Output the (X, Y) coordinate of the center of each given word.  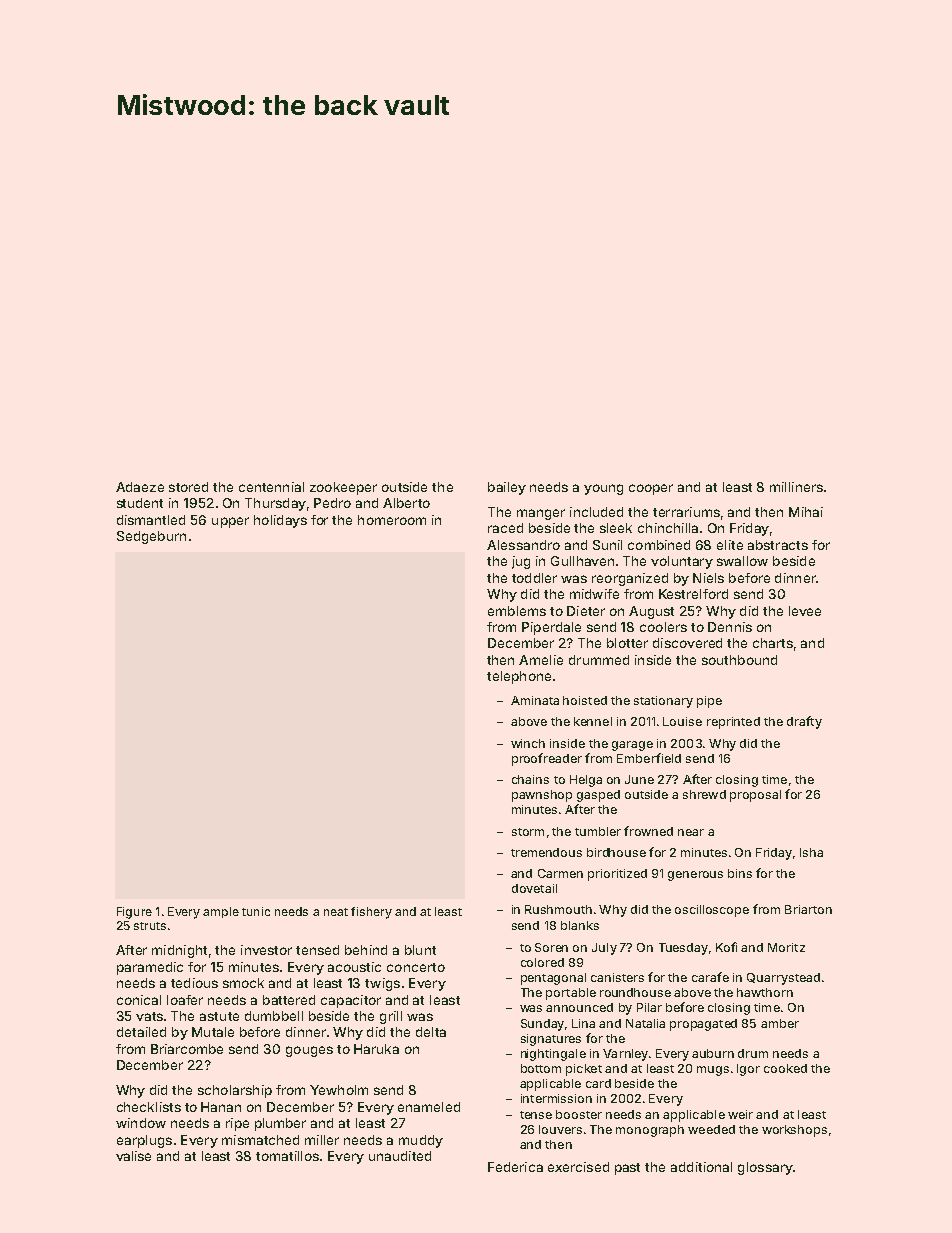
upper (230, 522)
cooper (651, 489)
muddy (421, 1141)
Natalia (645, 1023)
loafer (185, 1000)
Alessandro (523, 545)
